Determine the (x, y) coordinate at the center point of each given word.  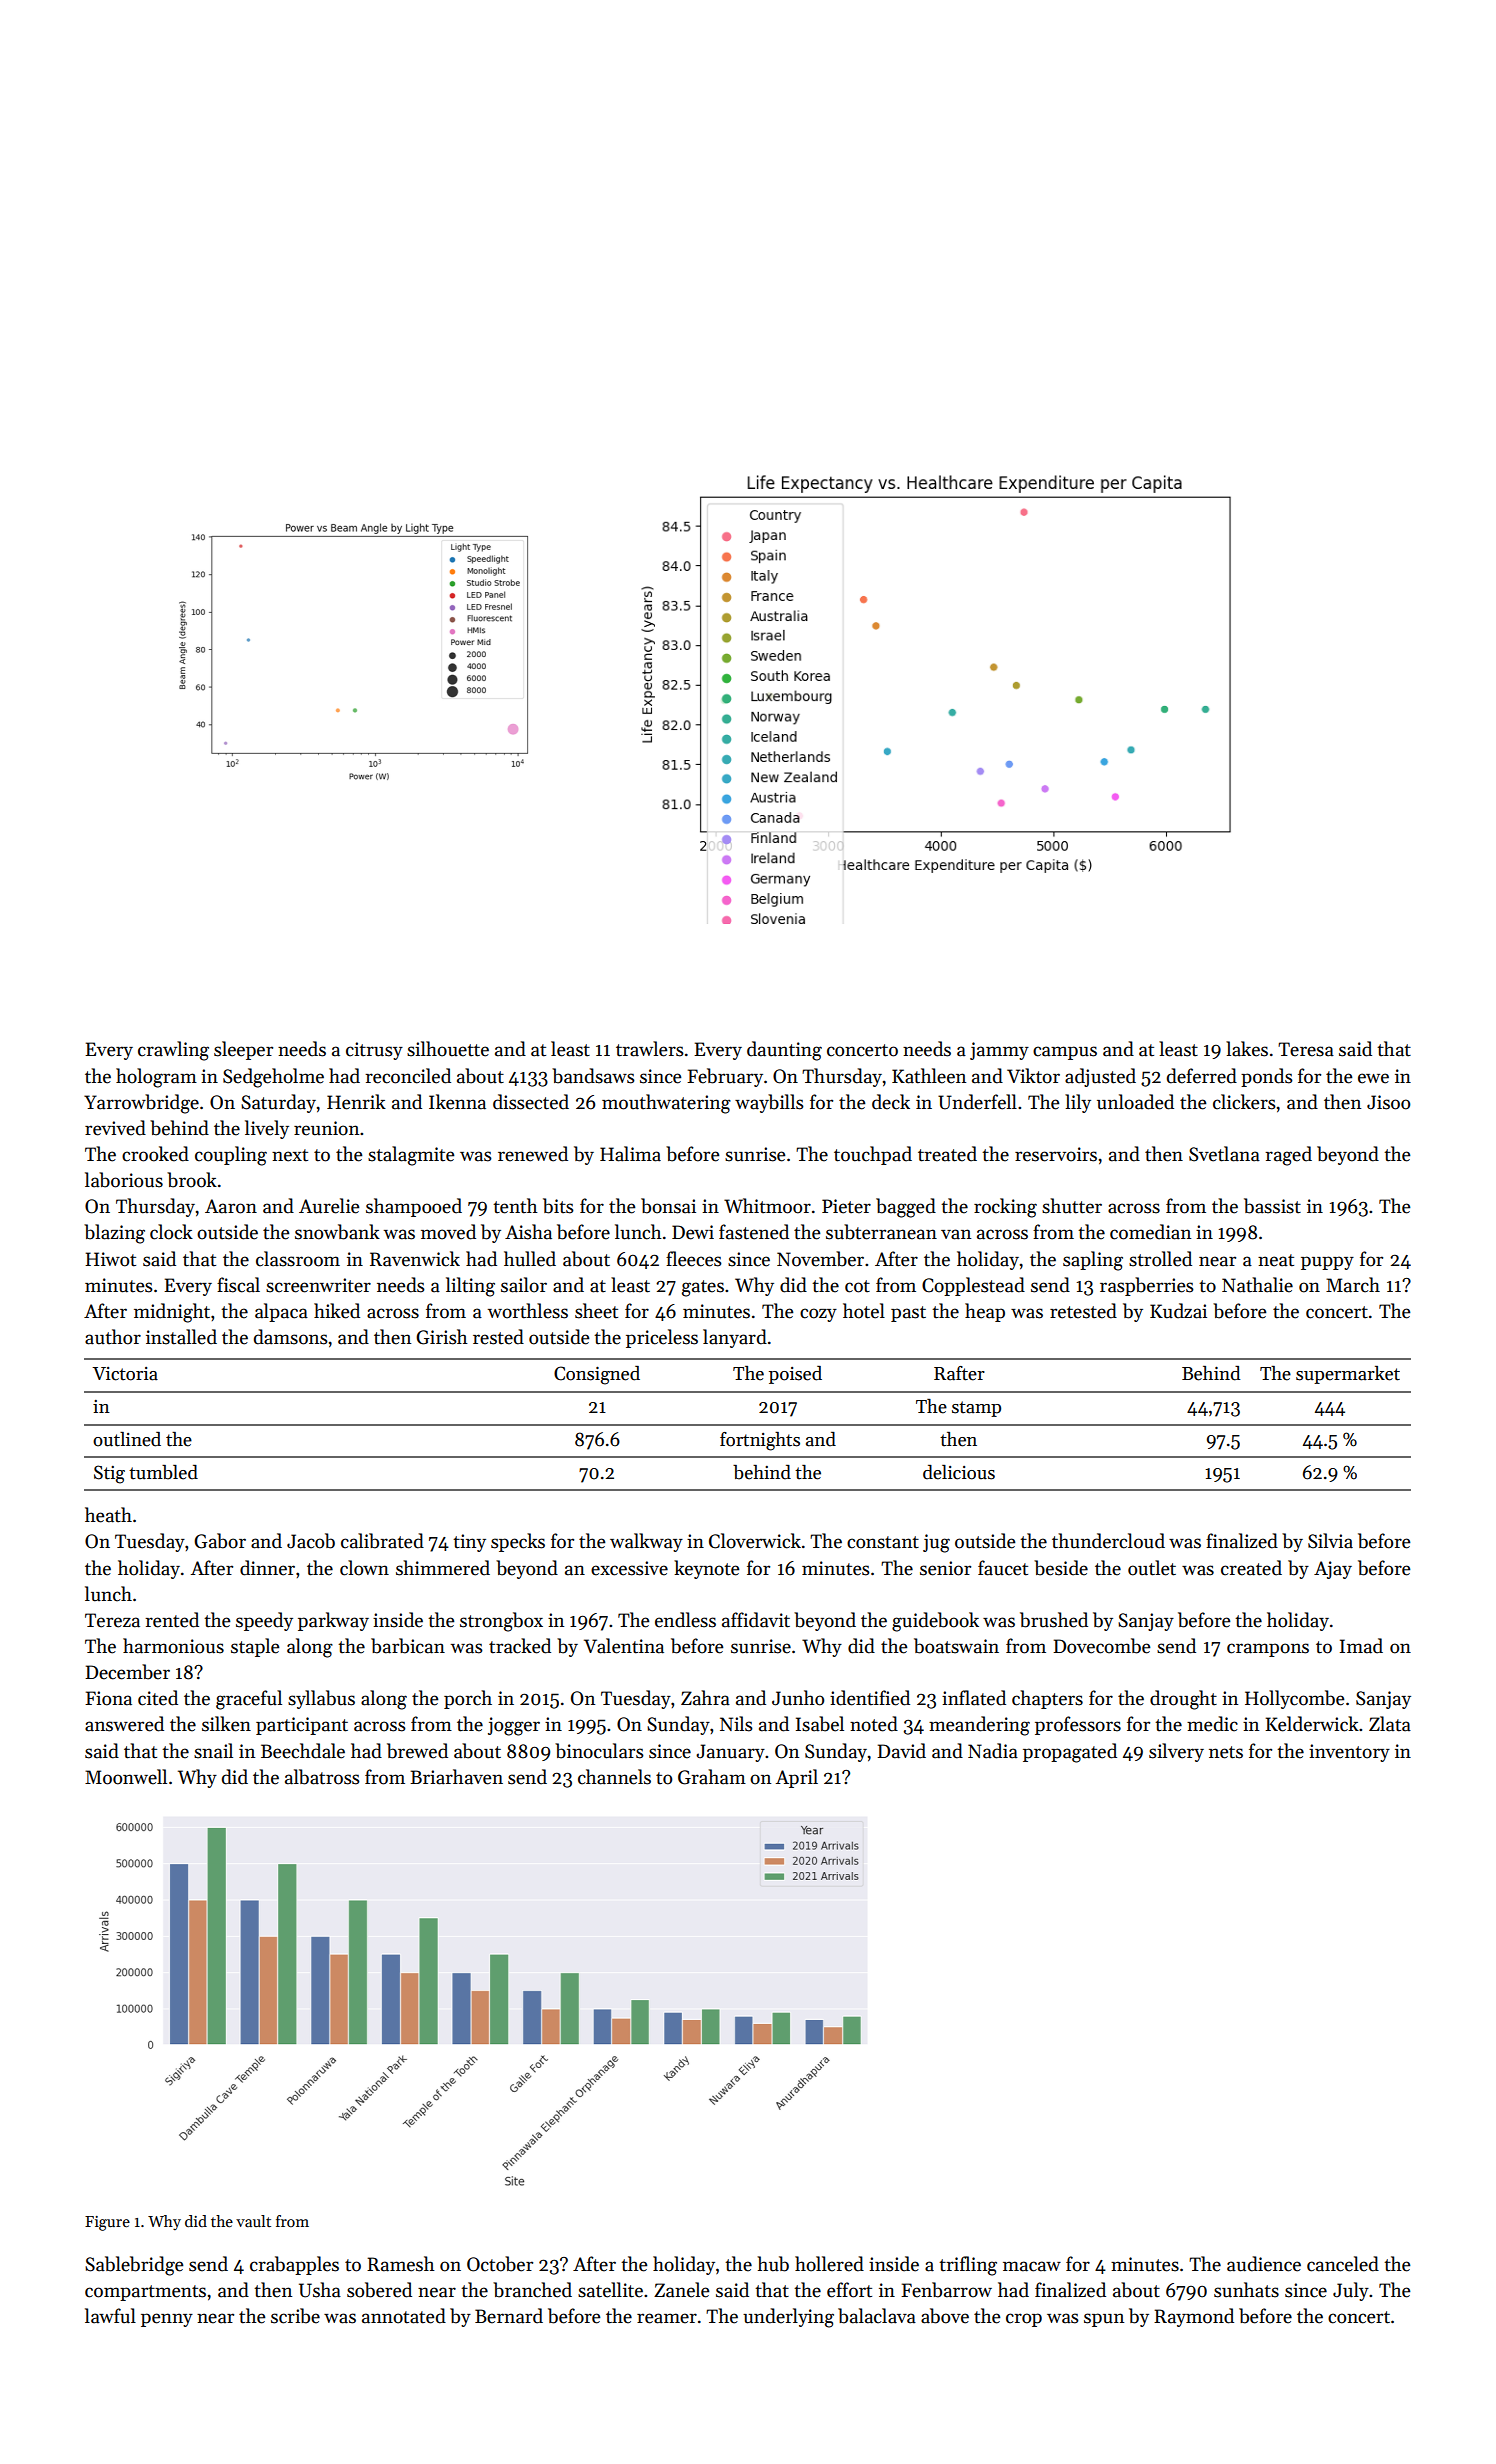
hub (773, 2264)
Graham (712, 1777)
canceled (1343, 2264)
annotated (404, 2316)
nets (1226, 1752)
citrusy (374, 1051)
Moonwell (126, 1777)
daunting (784, 1051)
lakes (1247, 1049)
